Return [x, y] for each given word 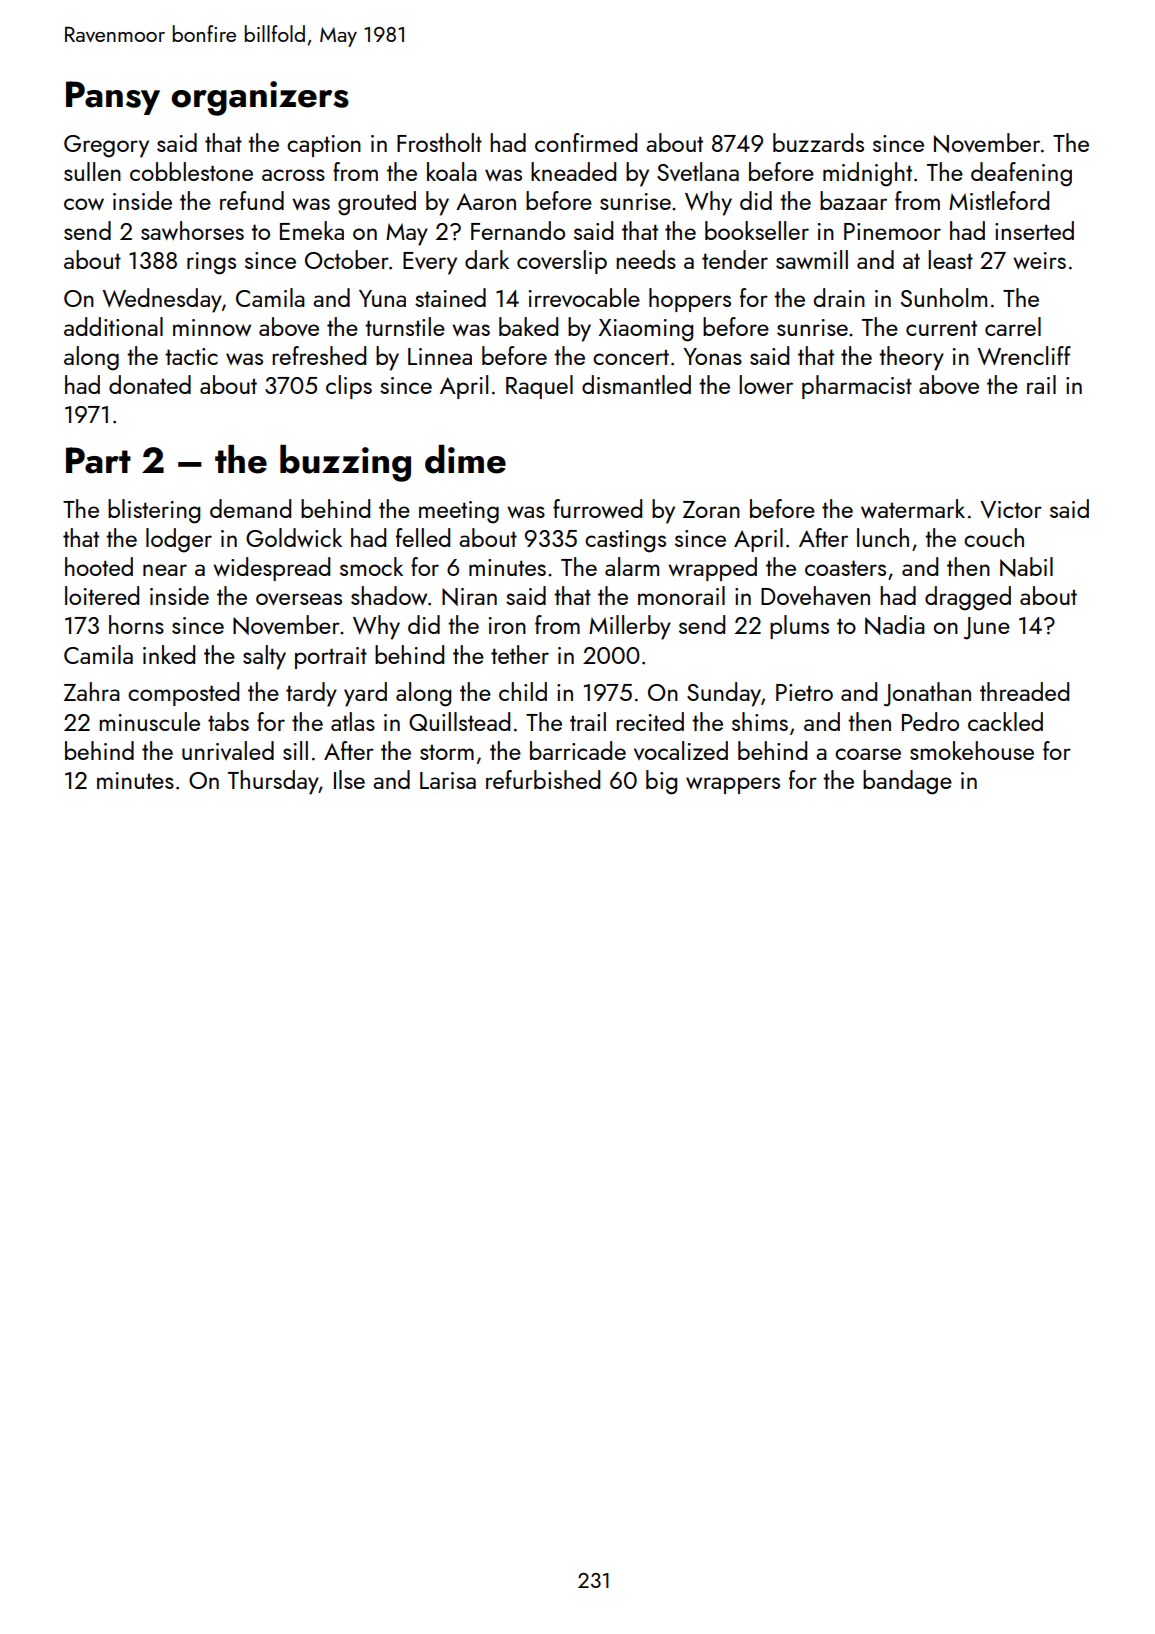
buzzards [818, 142]
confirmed [586, 142]
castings [625, 541]
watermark [913, 508]
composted [183, 694]
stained [450, 297]
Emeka [312, 230]
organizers [260, 98]
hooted [99, 566]
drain [839, 297]
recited [650, 721]
